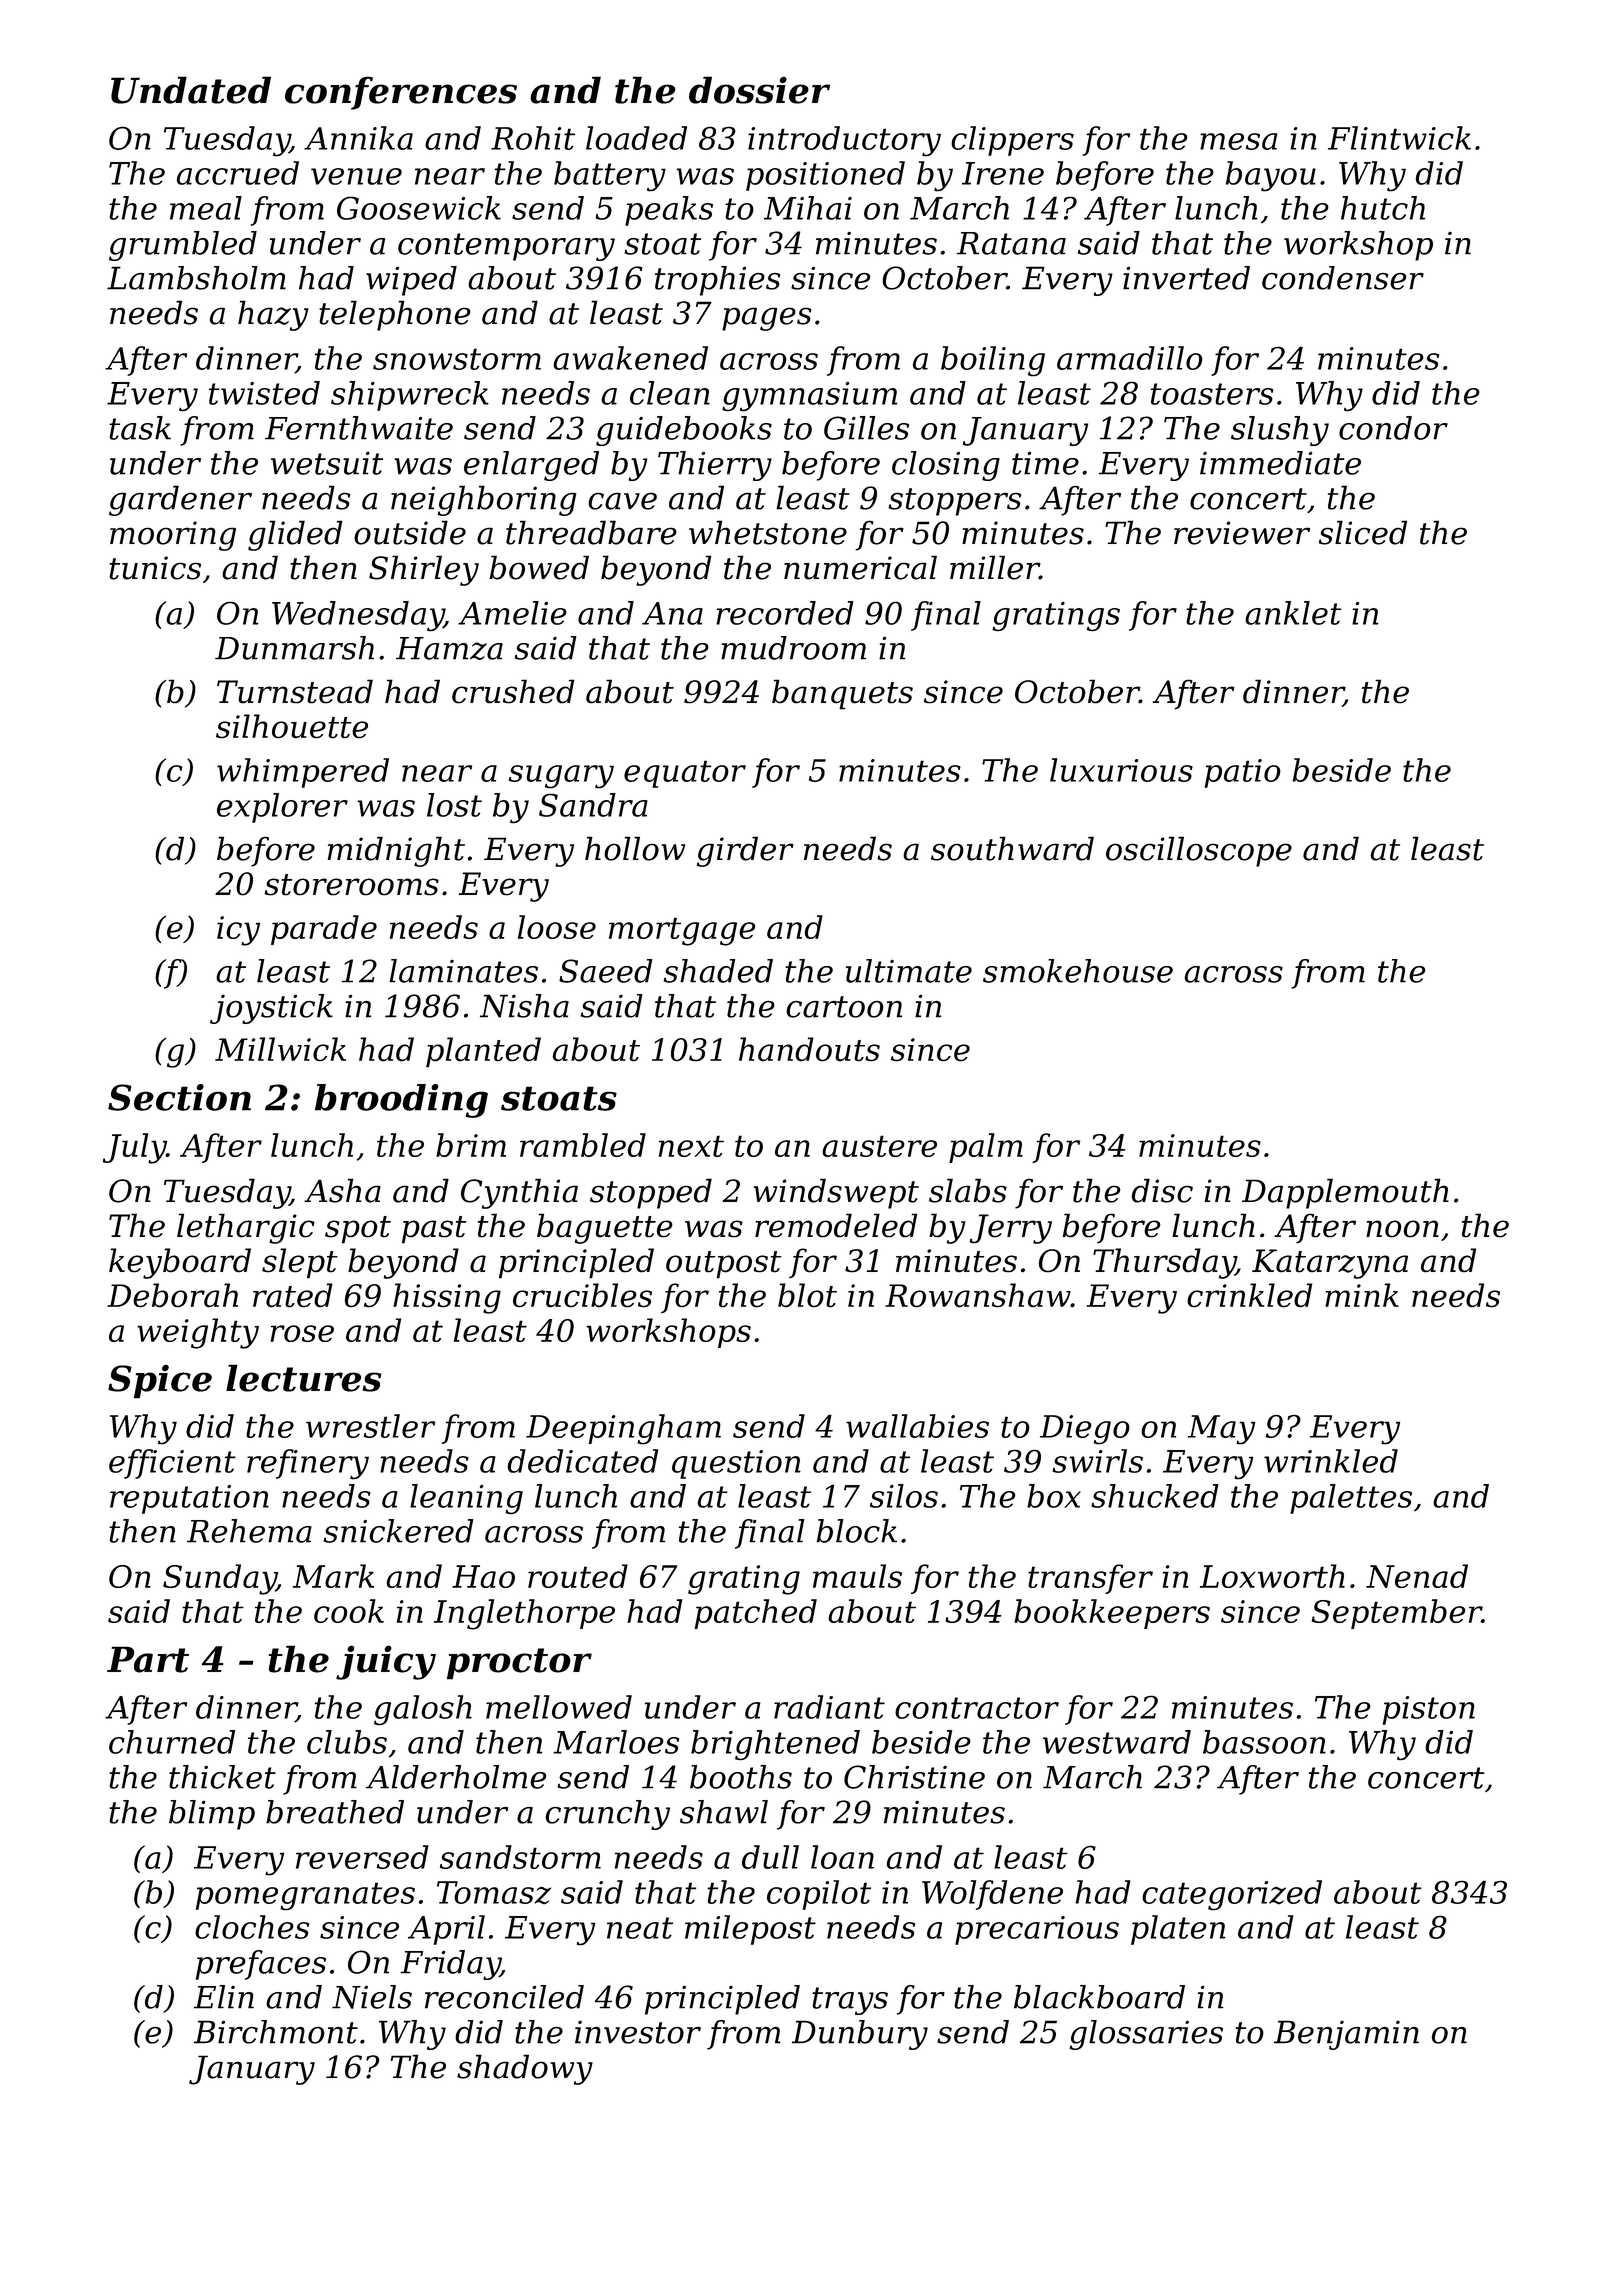  Describe the element at coordinates (842, 1857) in the image. I see `loan` at that location.
